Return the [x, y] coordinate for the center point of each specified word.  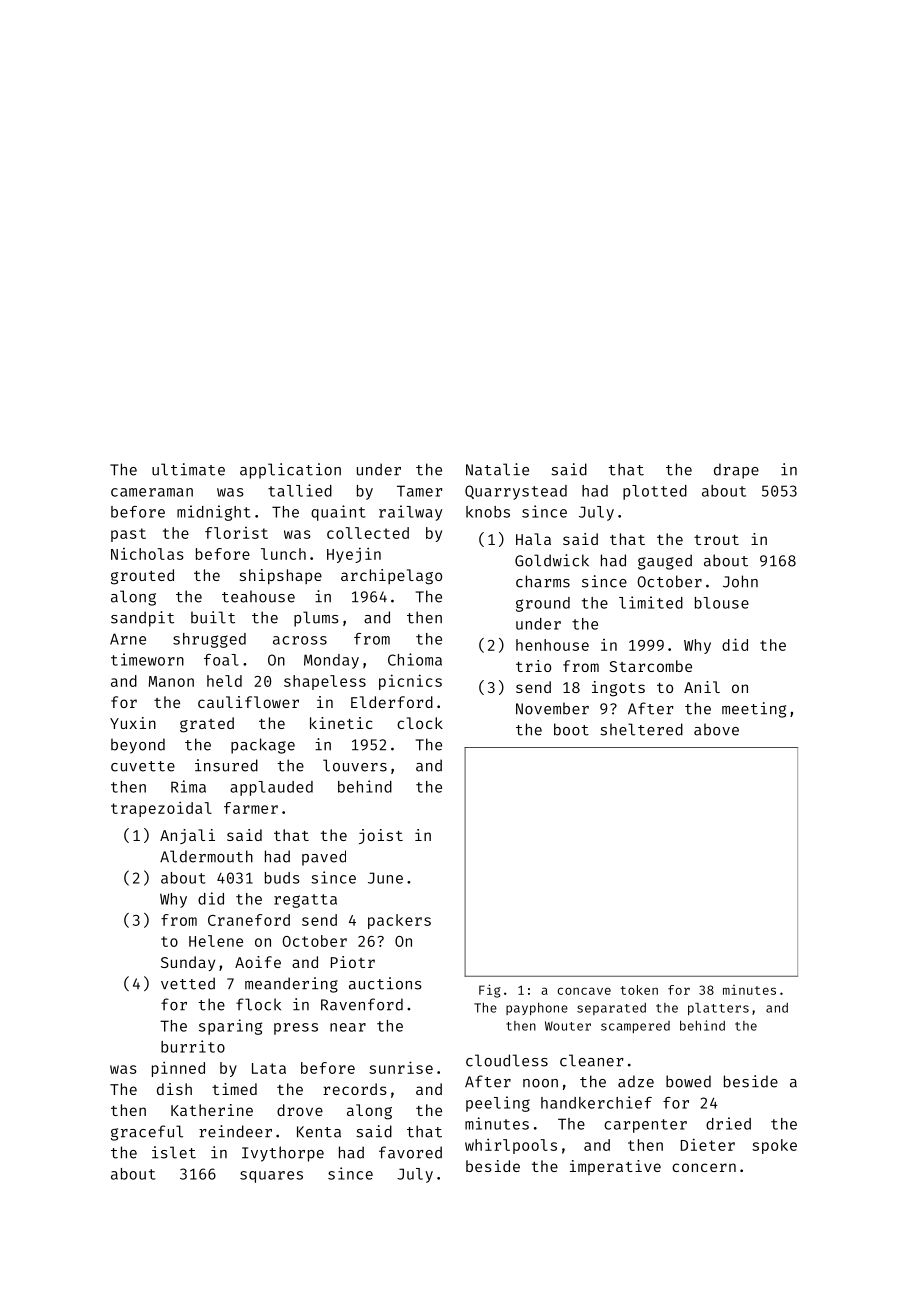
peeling [498, 1104]
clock [420, 723]
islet [174, 1152]
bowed [688, 1081]
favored [410, 1152]
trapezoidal [161, 809]
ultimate [188, 469]
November [552, 708]
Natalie [497, 469]
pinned [178, 1069]
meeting [754, 710]
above [716, 729]
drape [736, 471]
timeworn [147, 659]
